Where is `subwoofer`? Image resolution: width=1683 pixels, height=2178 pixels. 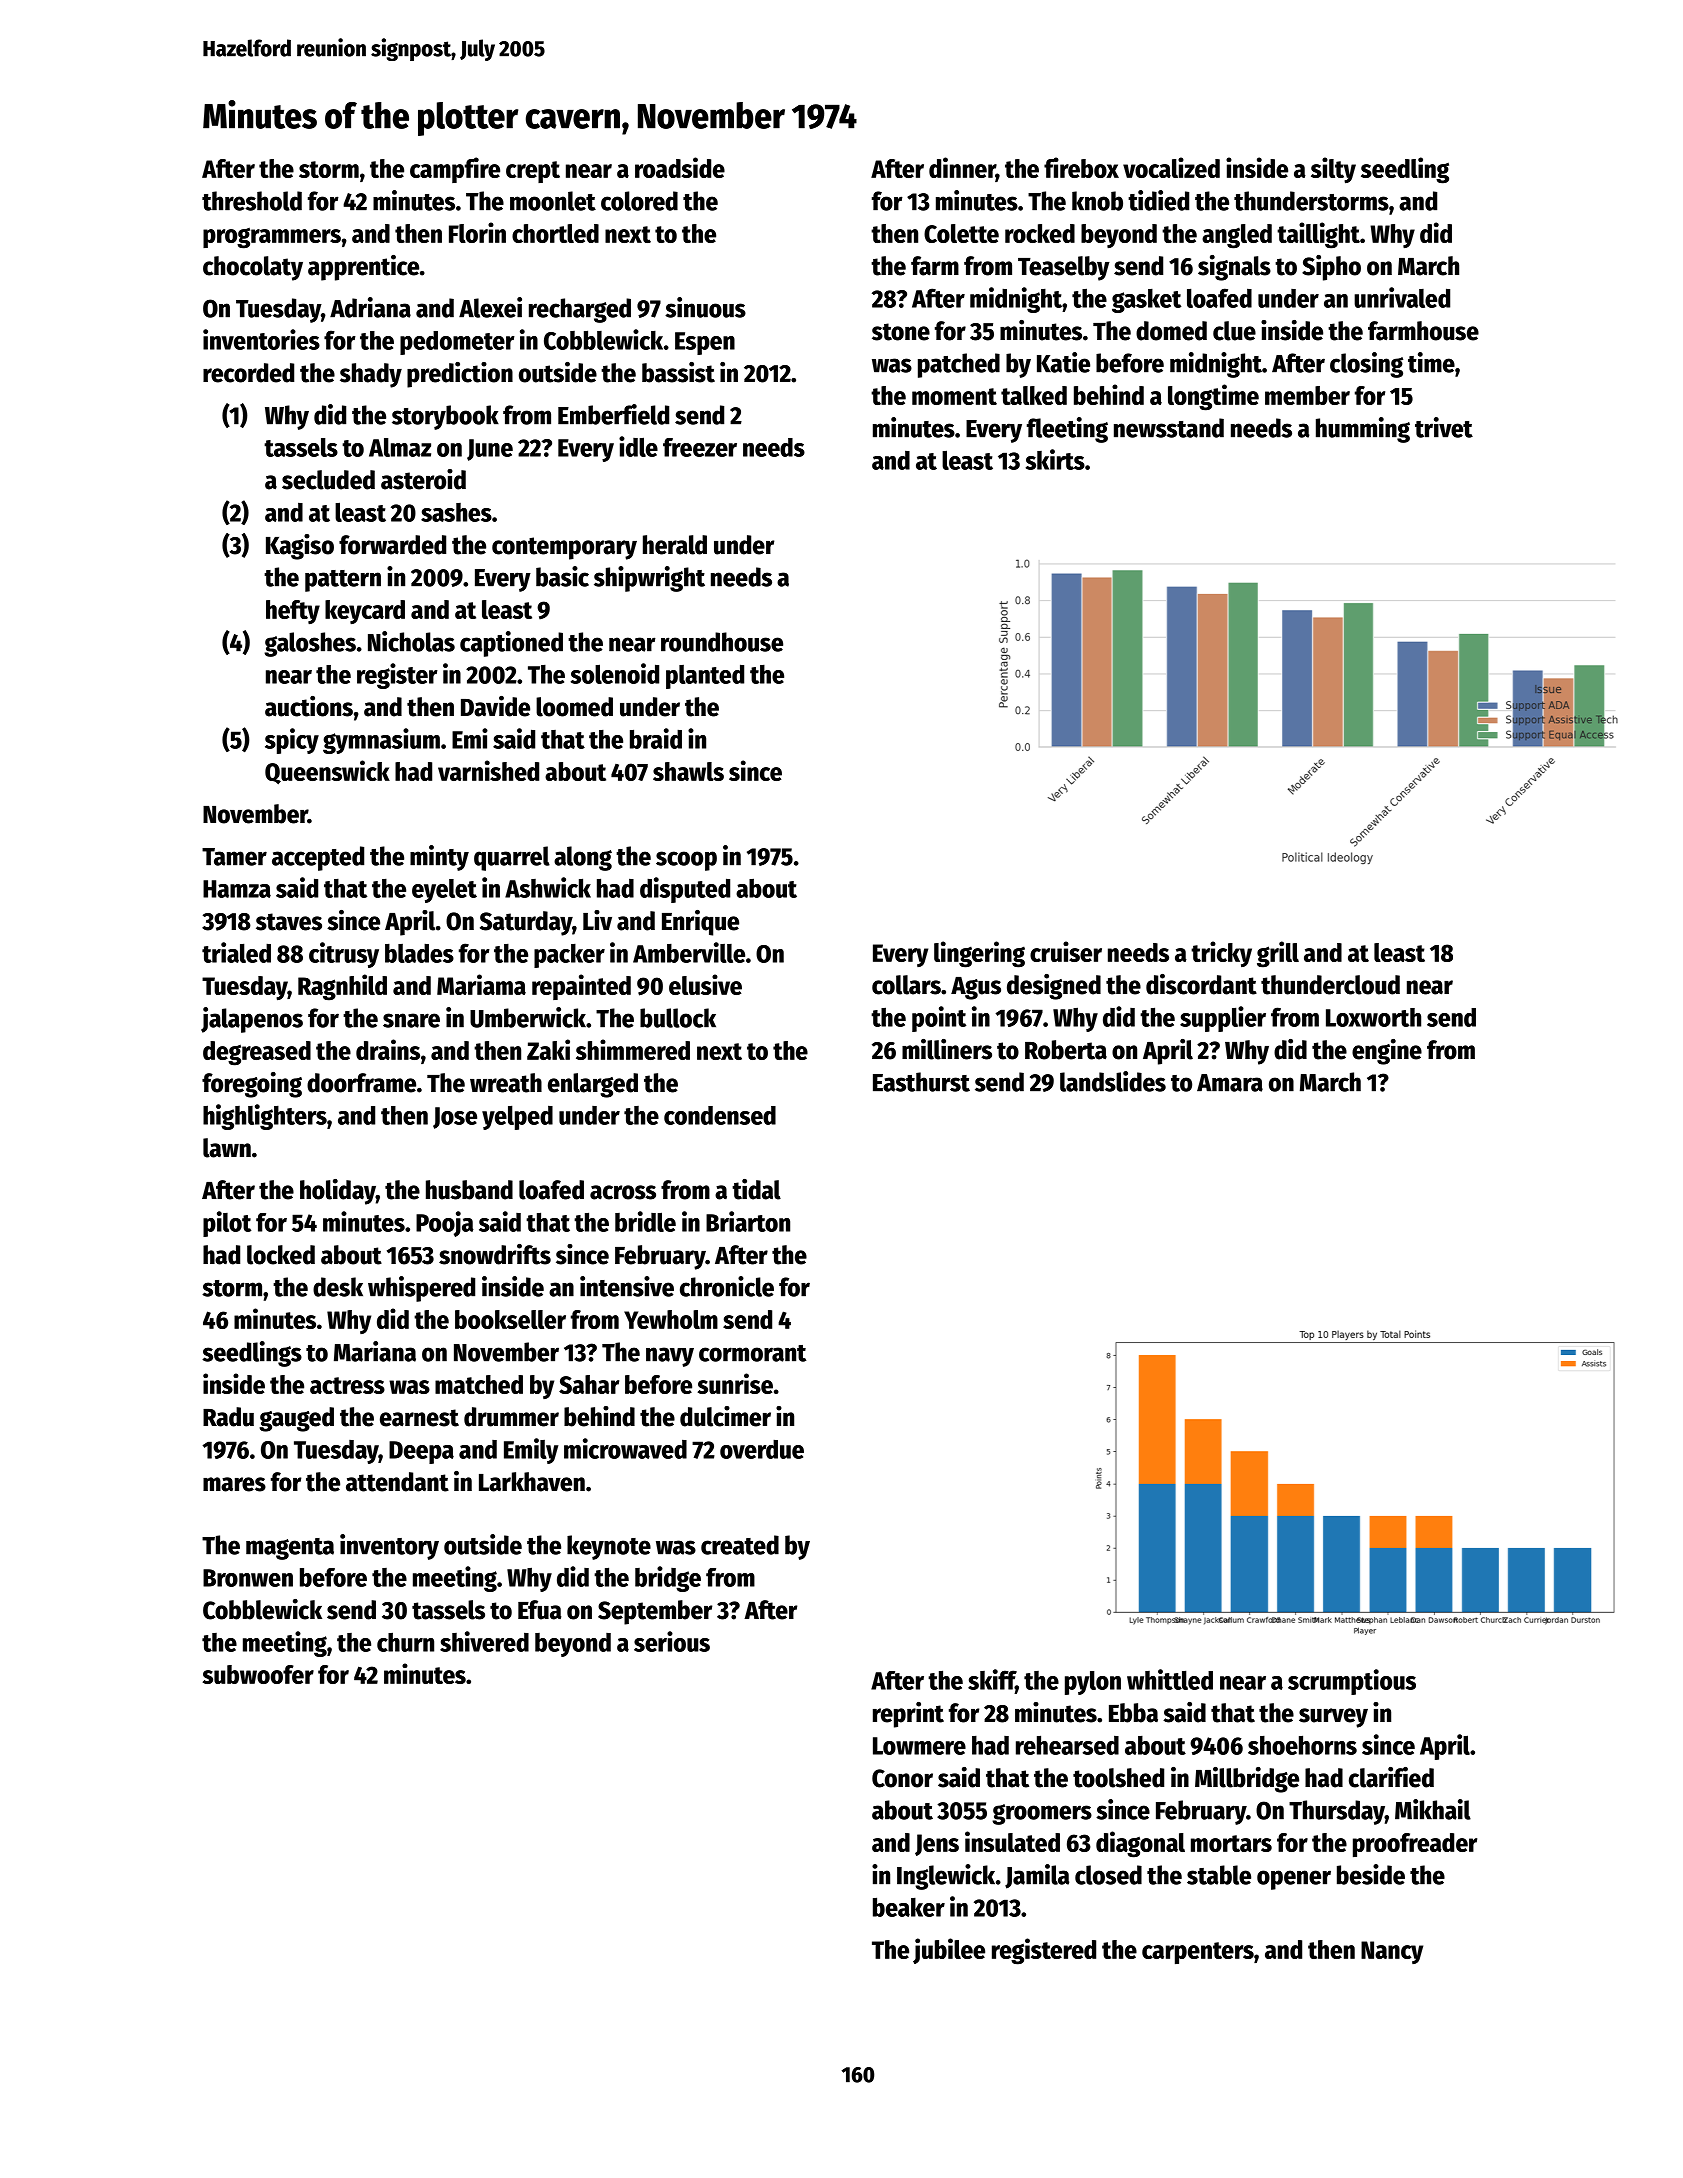
subwoofer is located at coordinates (258, 1674).
